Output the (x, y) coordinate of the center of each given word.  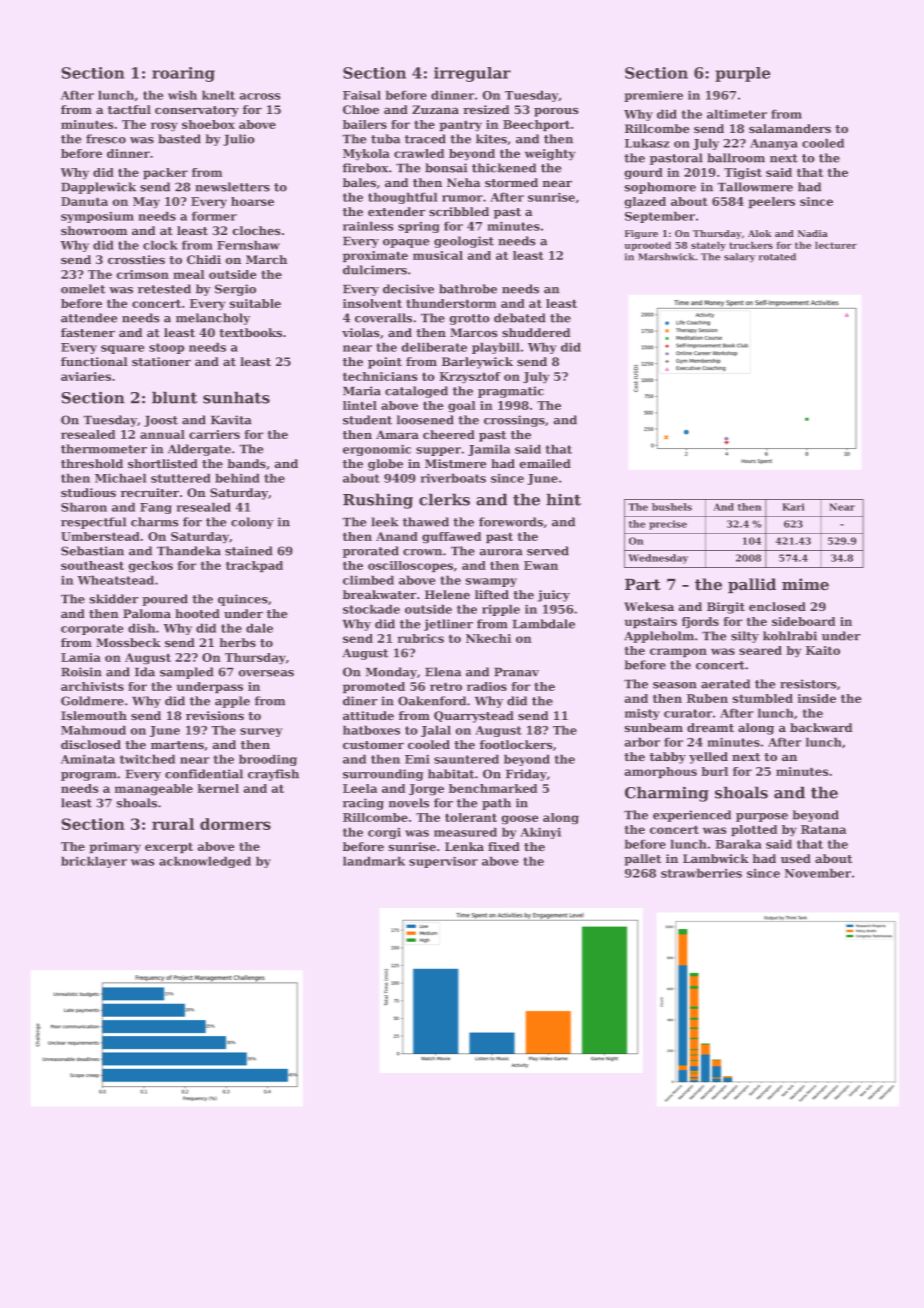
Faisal (362, 95)
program (89, 776)
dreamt (710, 728)
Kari (793, 507)
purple (743, 74)
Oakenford (432, 701)
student (367, 420)
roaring (183, 74)
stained (249, 551)
